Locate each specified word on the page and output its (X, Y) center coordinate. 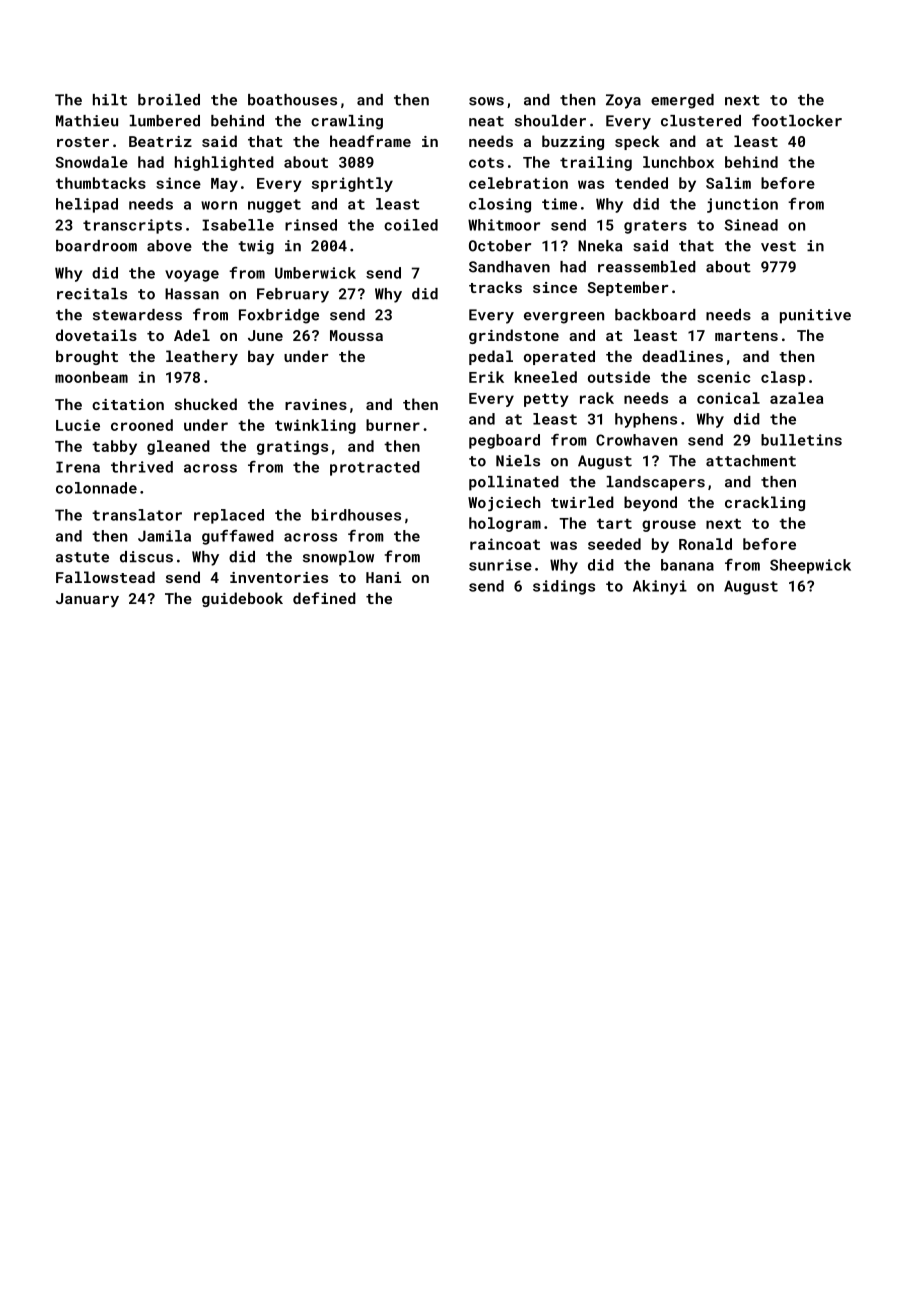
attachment (751, 461)
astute (82, 557)
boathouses (292, 100)
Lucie (78, 425)
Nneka (600, 246)
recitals (92, 294)
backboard (655, 315)
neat (486, 121)
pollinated (514, 483)
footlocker (797, 120)
